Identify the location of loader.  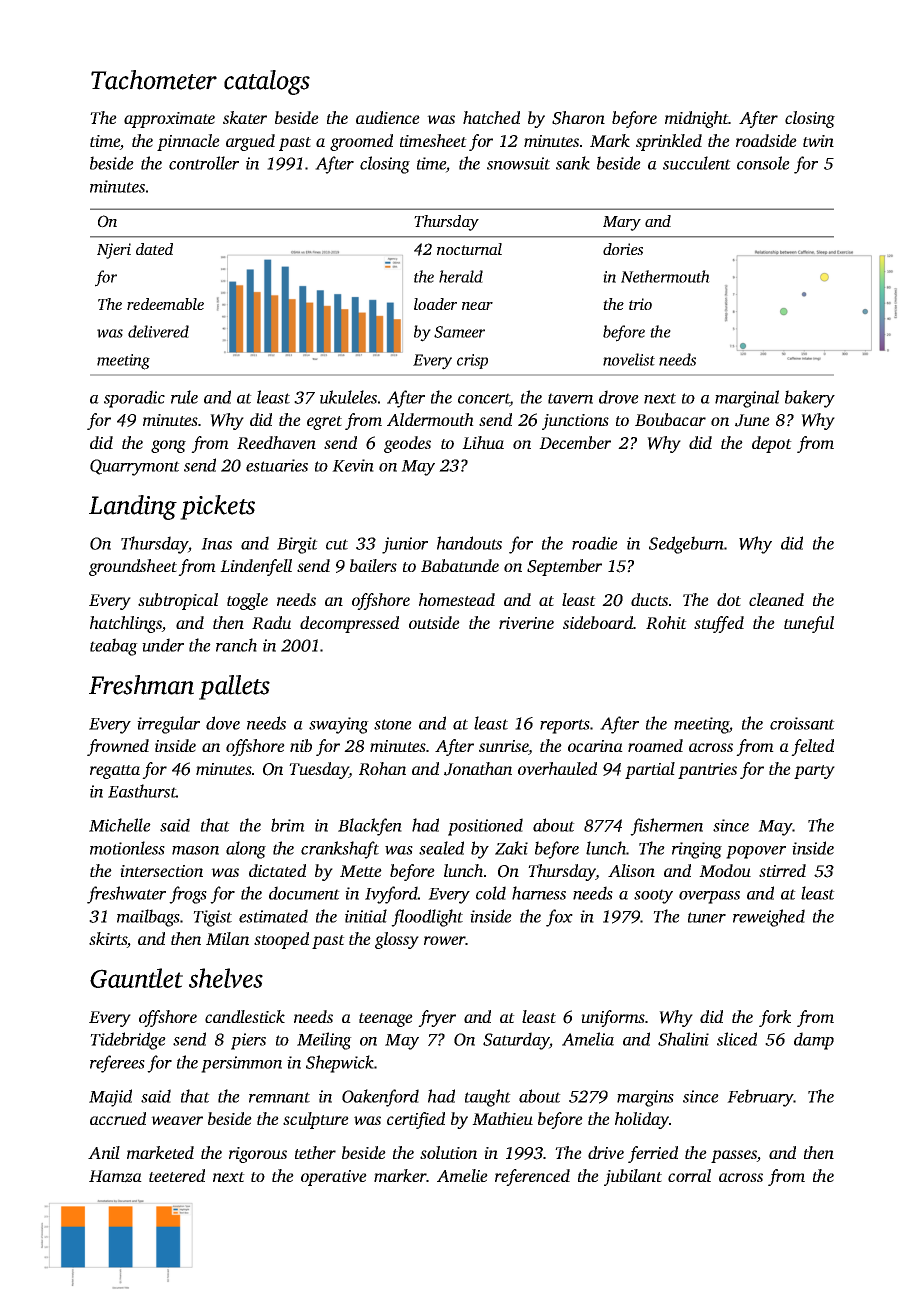
(435, 304).
